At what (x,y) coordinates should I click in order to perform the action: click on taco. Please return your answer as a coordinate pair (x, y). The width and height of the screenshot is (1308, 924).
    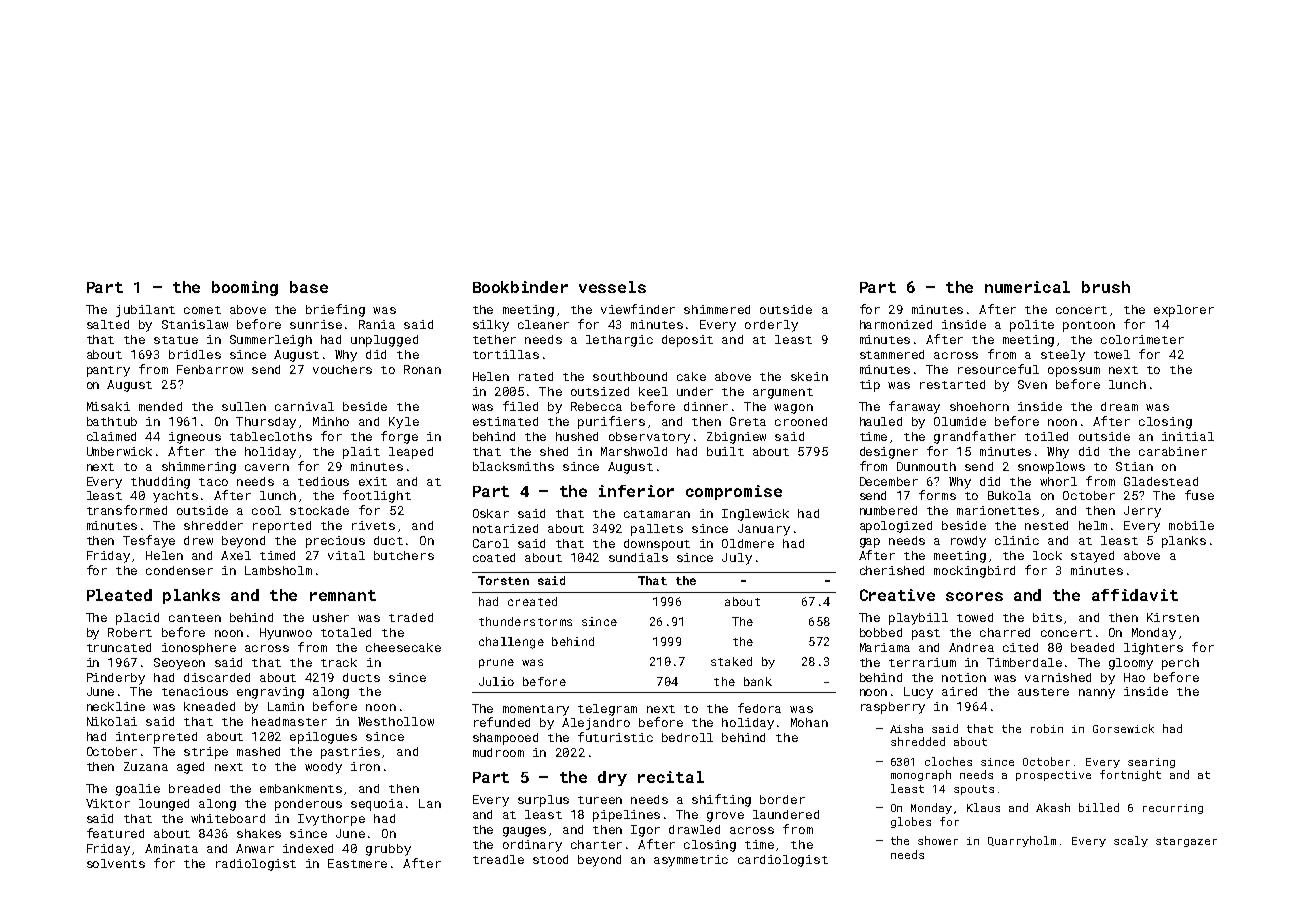
    Looking at the image, I should click on (213, 482).
